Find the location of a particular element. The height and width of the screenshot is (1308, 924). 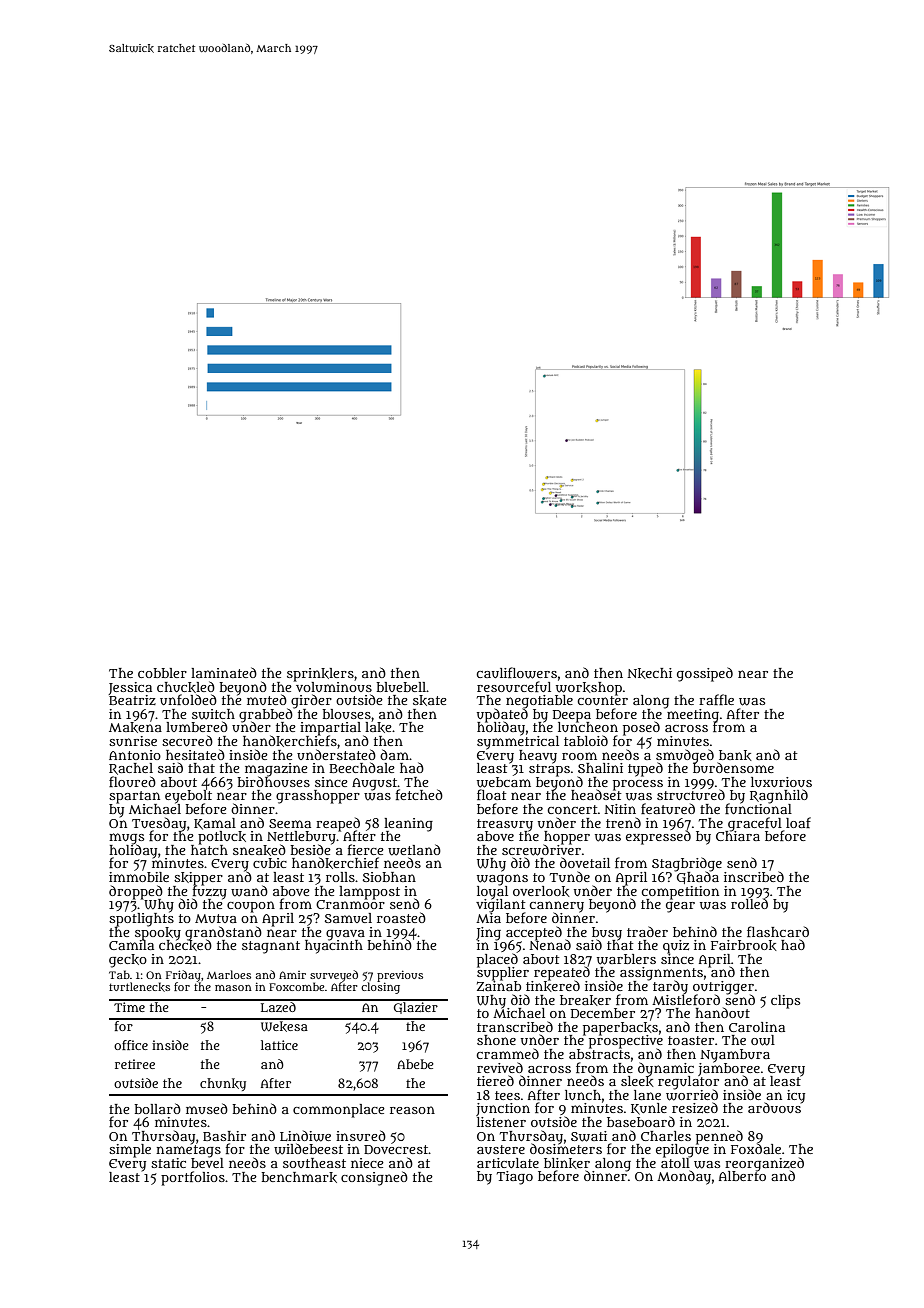

hesitated is located at coordinates (195, 754).
